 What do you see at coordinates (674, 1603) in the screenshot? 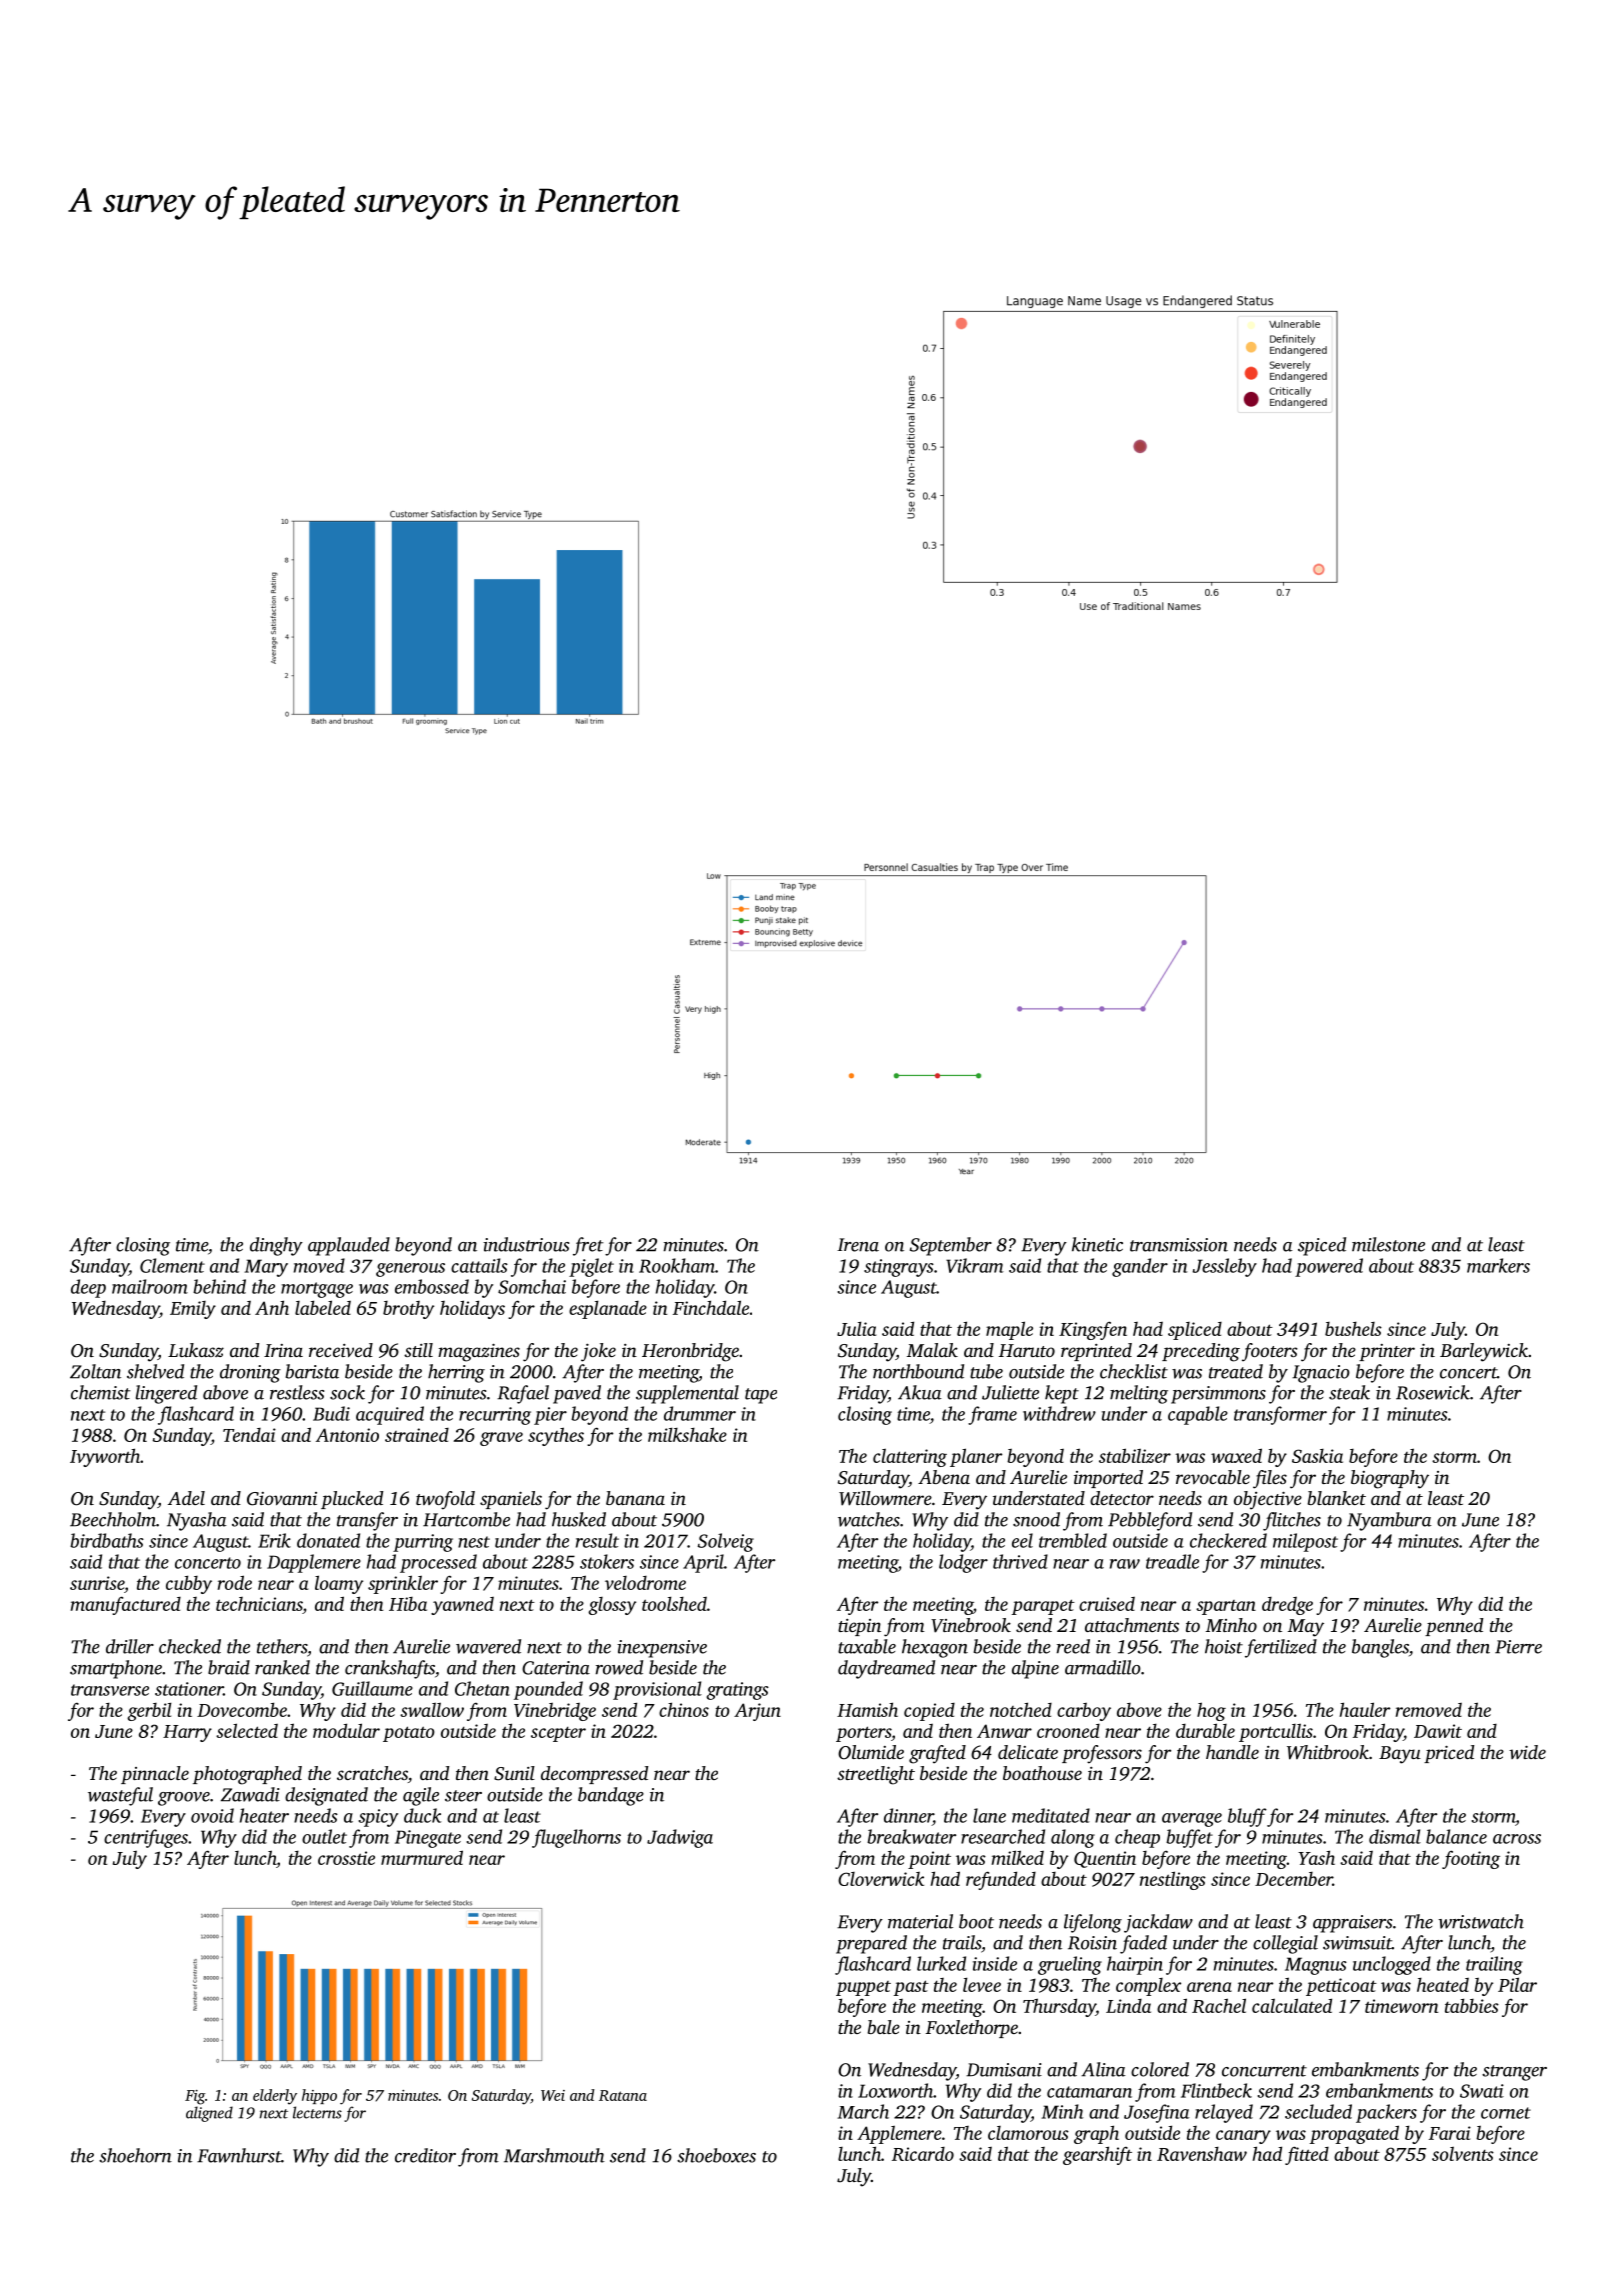
I see `toolshed` at bounding box center [674, 1603].
